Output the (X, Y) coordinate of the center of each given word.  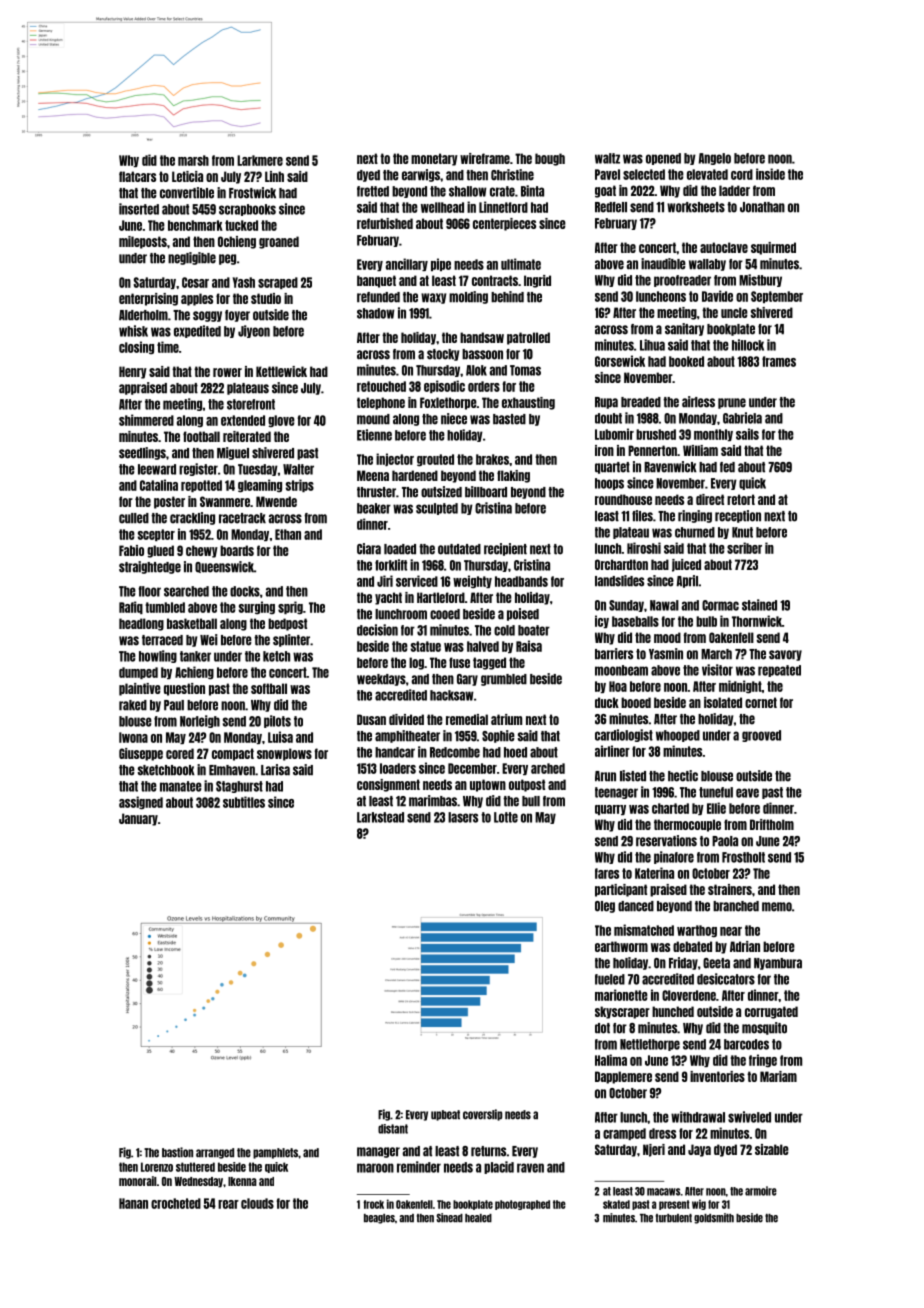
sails (747, 434)
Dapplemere (623, 1077)
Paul (174, 705)
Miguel (233, 453)
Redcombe (455, 752)
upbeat (445, 1115)
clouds (257, 1203)
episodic (444, 386)
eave (747, 793)
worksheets (696, 207)
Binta (532, 191)
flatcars (137, 176)
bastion (177, 1152)
